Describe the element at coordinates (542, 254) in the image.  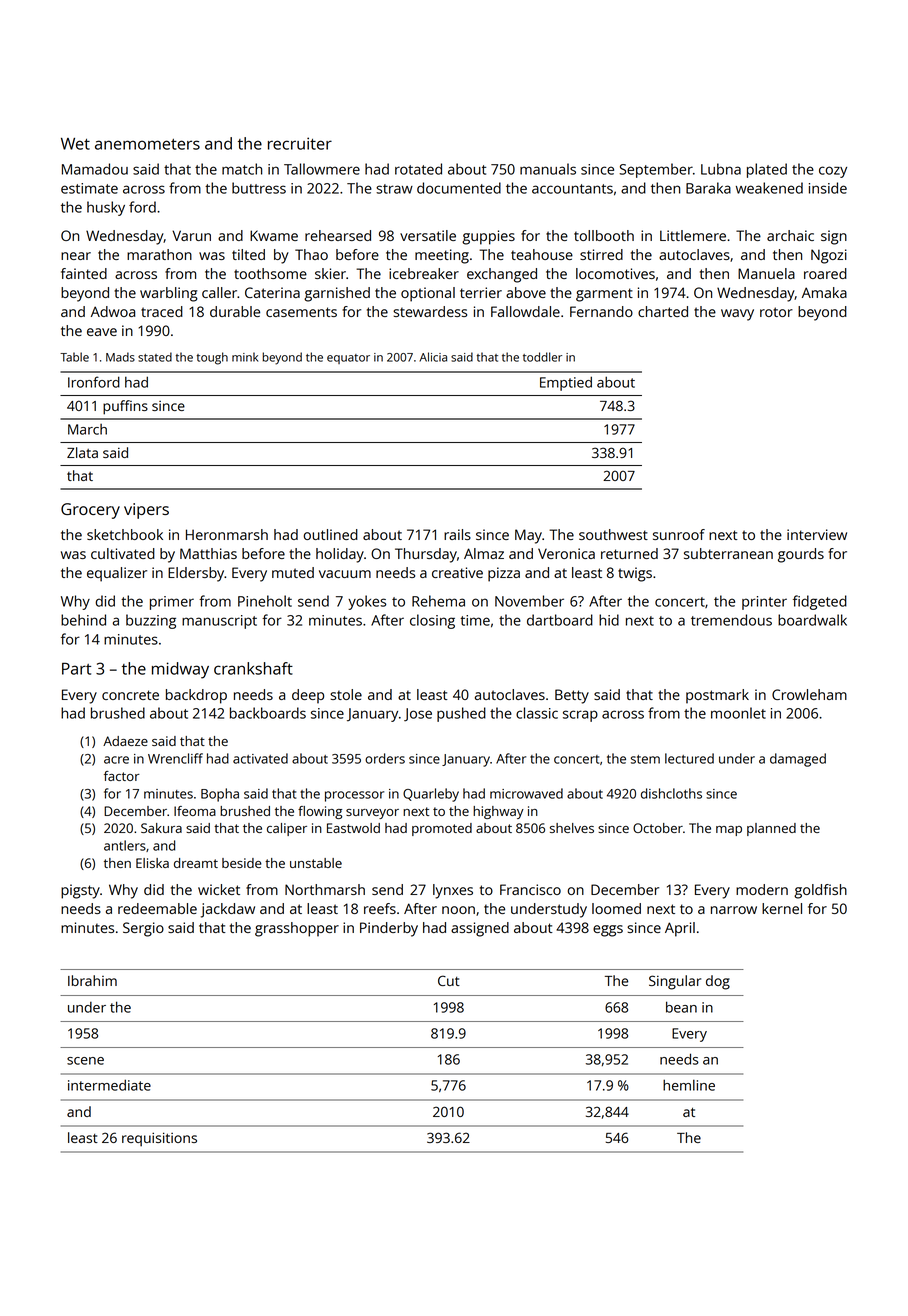
I see `teahouse` at that location.
